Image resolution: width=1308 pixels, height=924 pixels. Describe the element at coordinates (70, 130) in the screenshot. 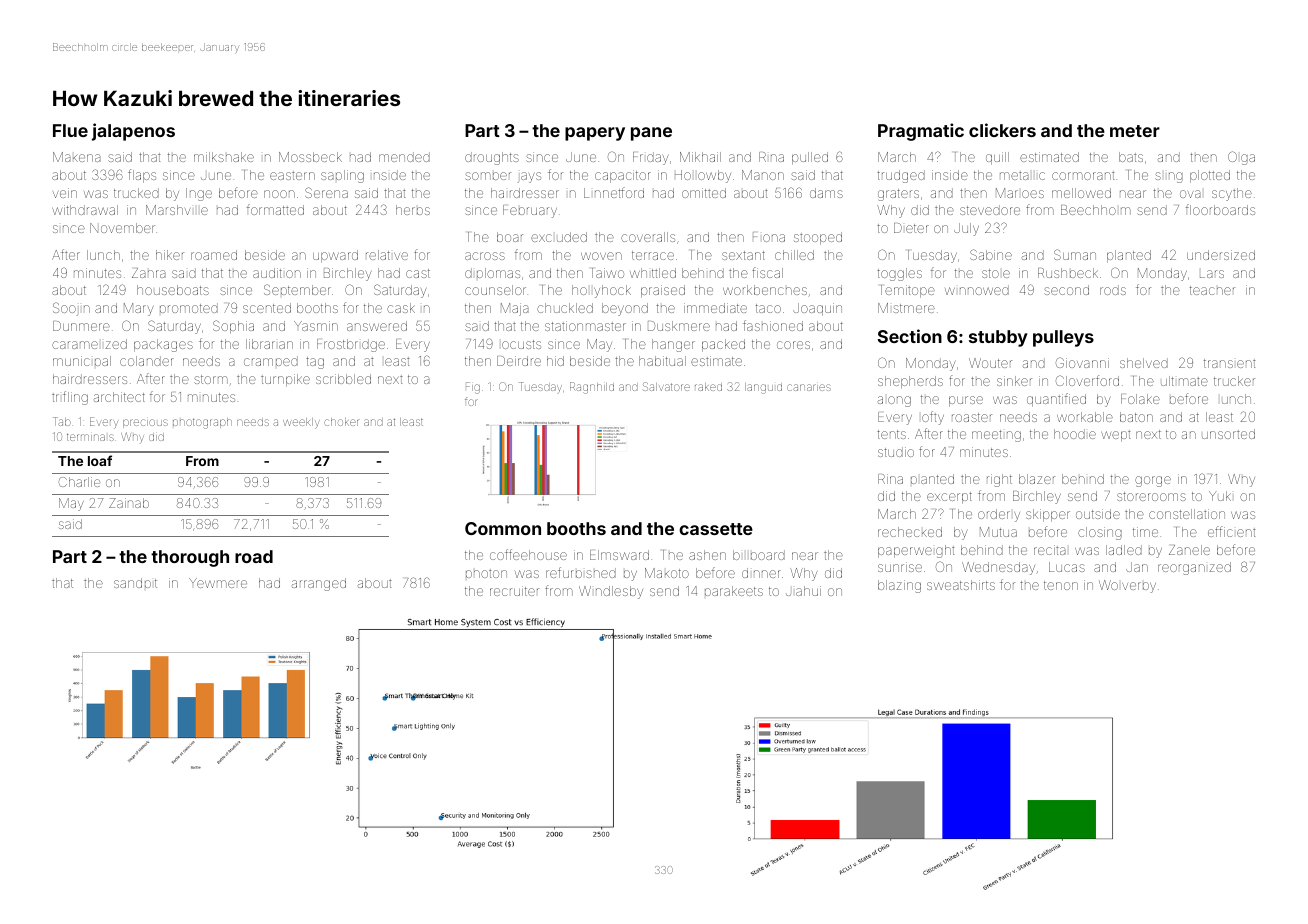

I see `Flue` at that location.
